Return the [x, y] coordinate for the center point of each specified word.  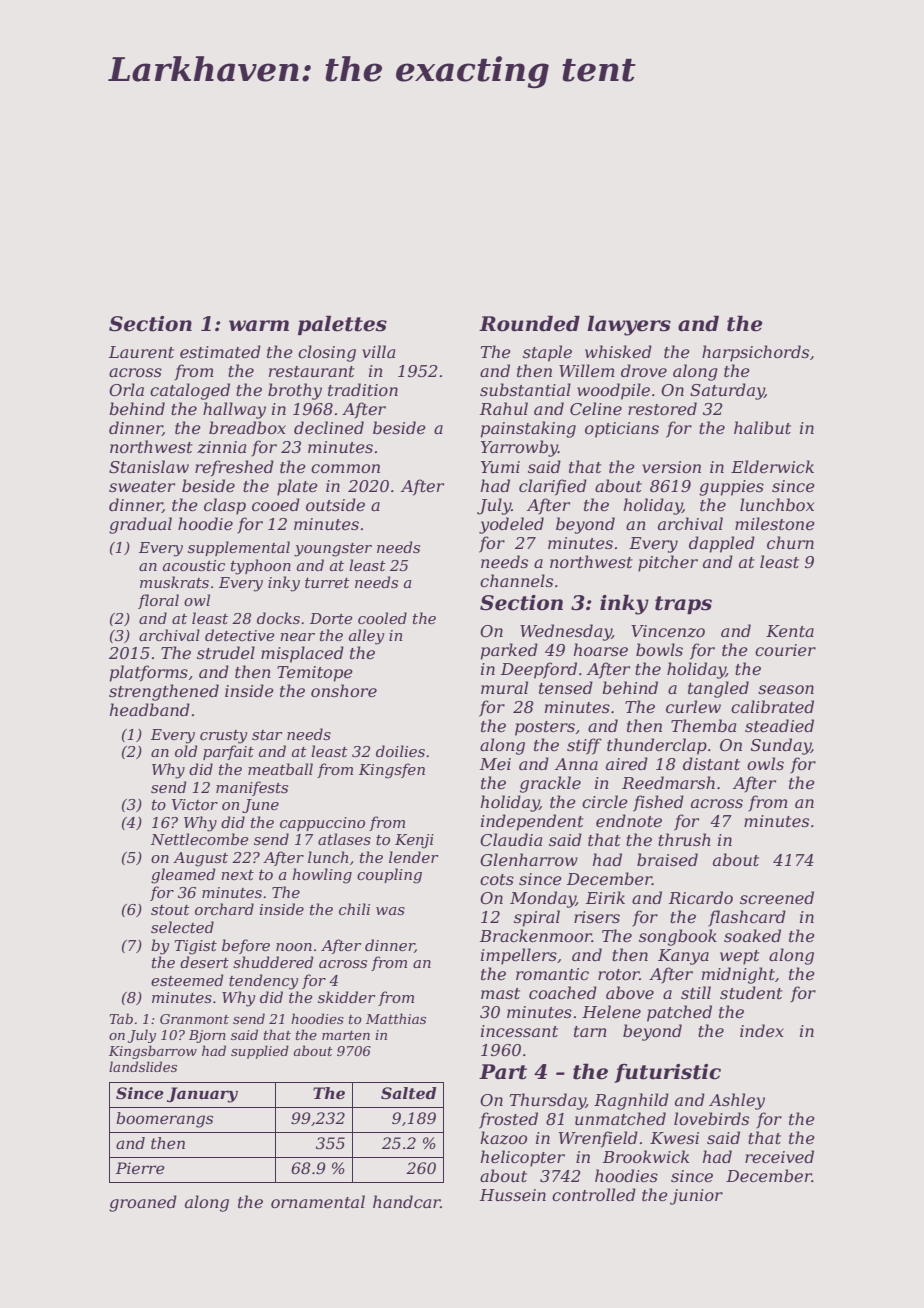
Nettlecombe [199, 839]
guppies [731, 488]
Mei [495, 764]
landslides [143, 1066]
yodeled [511, 525]
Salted [408, 1093]
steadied [779, 725]
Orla [126, 389]
